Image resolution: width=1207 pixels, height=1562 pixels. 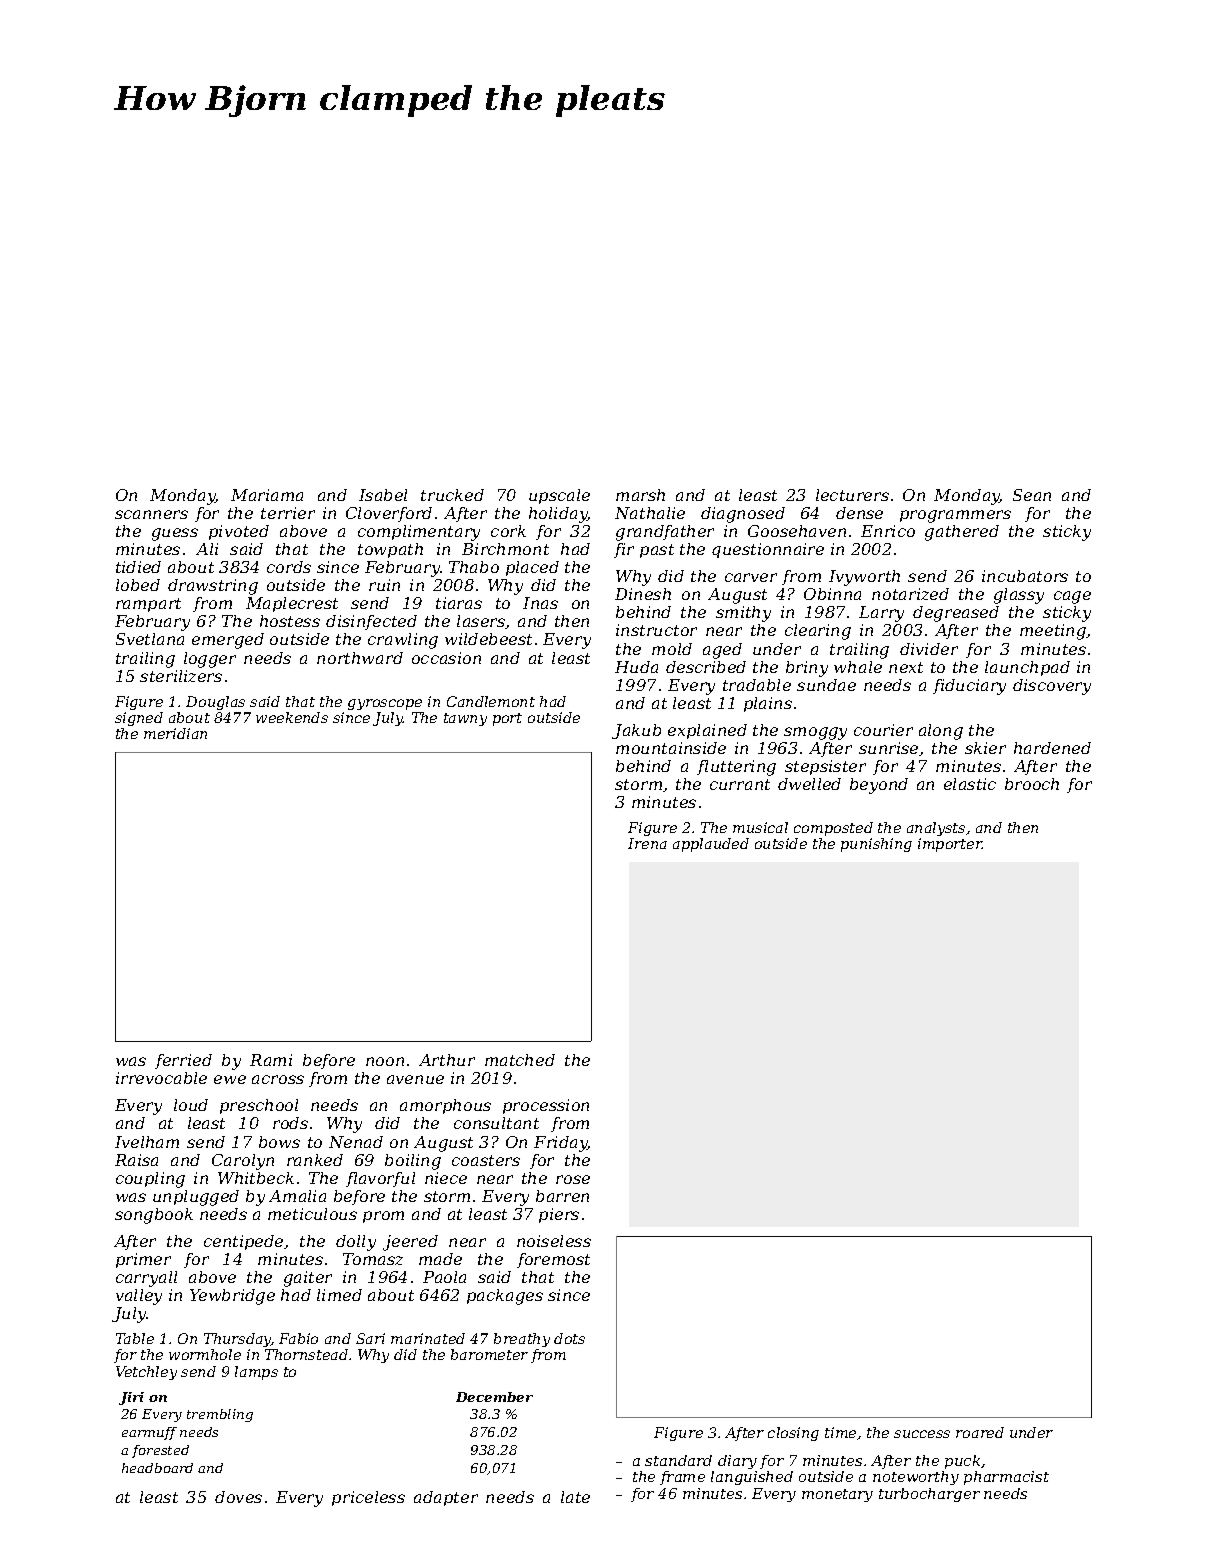 What do you see at coordinates (183, 1061) in the document?
I see `ferried` at bounding box center [183, 1061].
